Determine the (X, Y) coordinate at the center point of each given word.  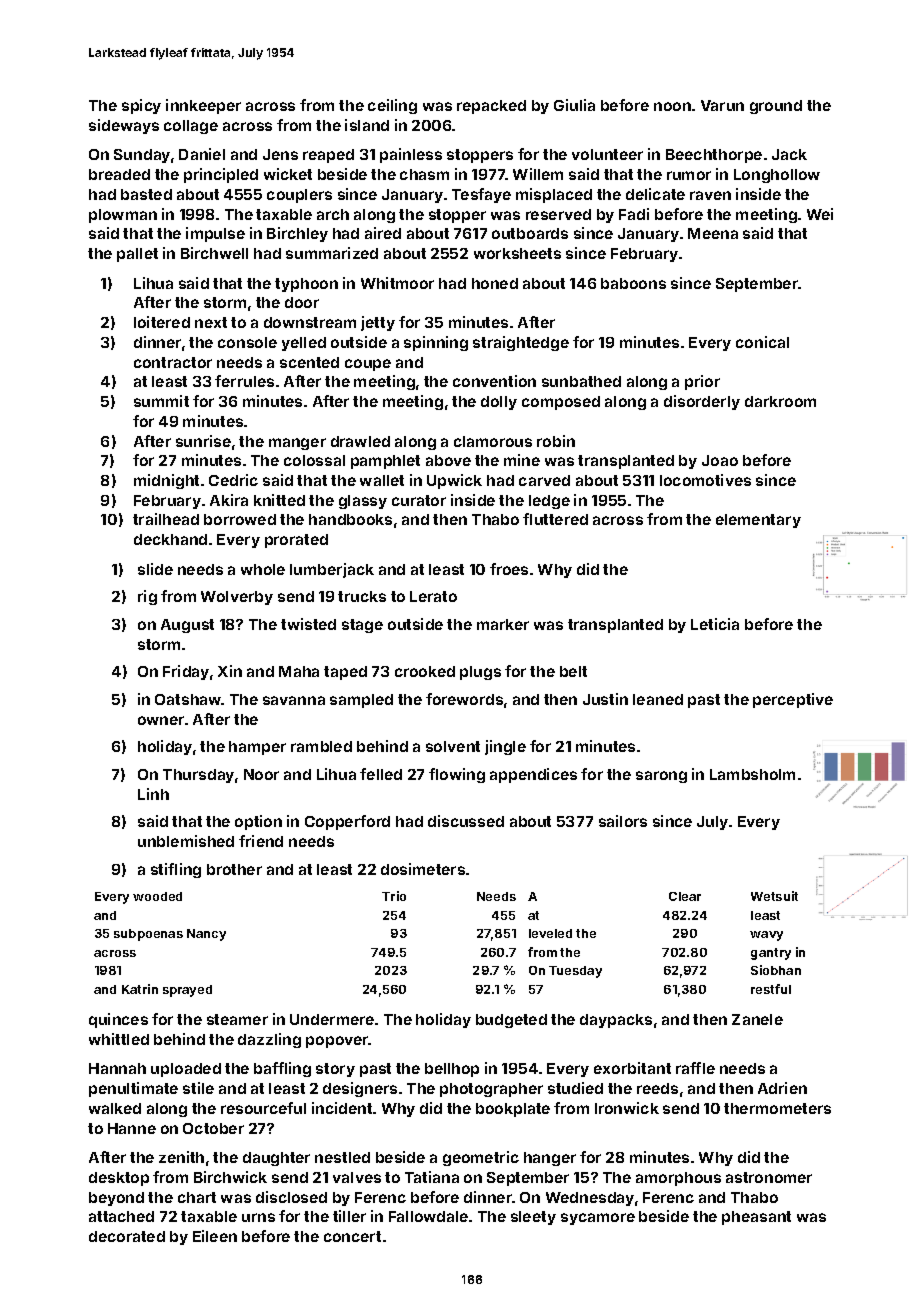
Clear (685, 896)
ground (776, 107)
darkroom (780, 401)
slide (155, 569)
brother (234, 869)
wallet (382, 480)
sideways (124, 126)
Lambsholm (752, 774)
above (448, 460)
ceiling (392, 106)
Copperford (347, 822)
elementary (758, 521)
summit (161, 401)
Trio (394, 896)
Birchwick (230, 1177)
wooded (157, 896)
